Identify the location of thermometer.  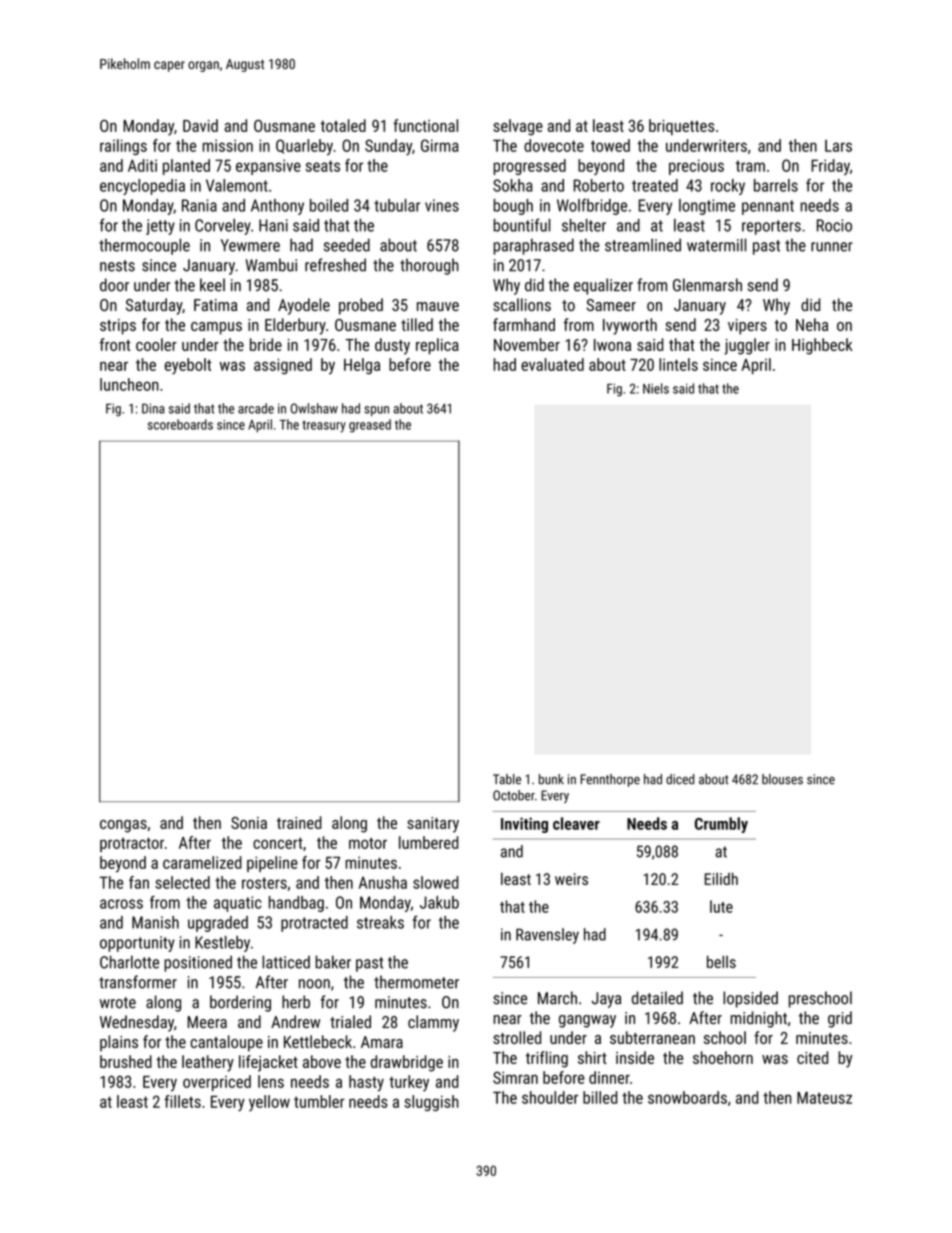
(416, 982).
